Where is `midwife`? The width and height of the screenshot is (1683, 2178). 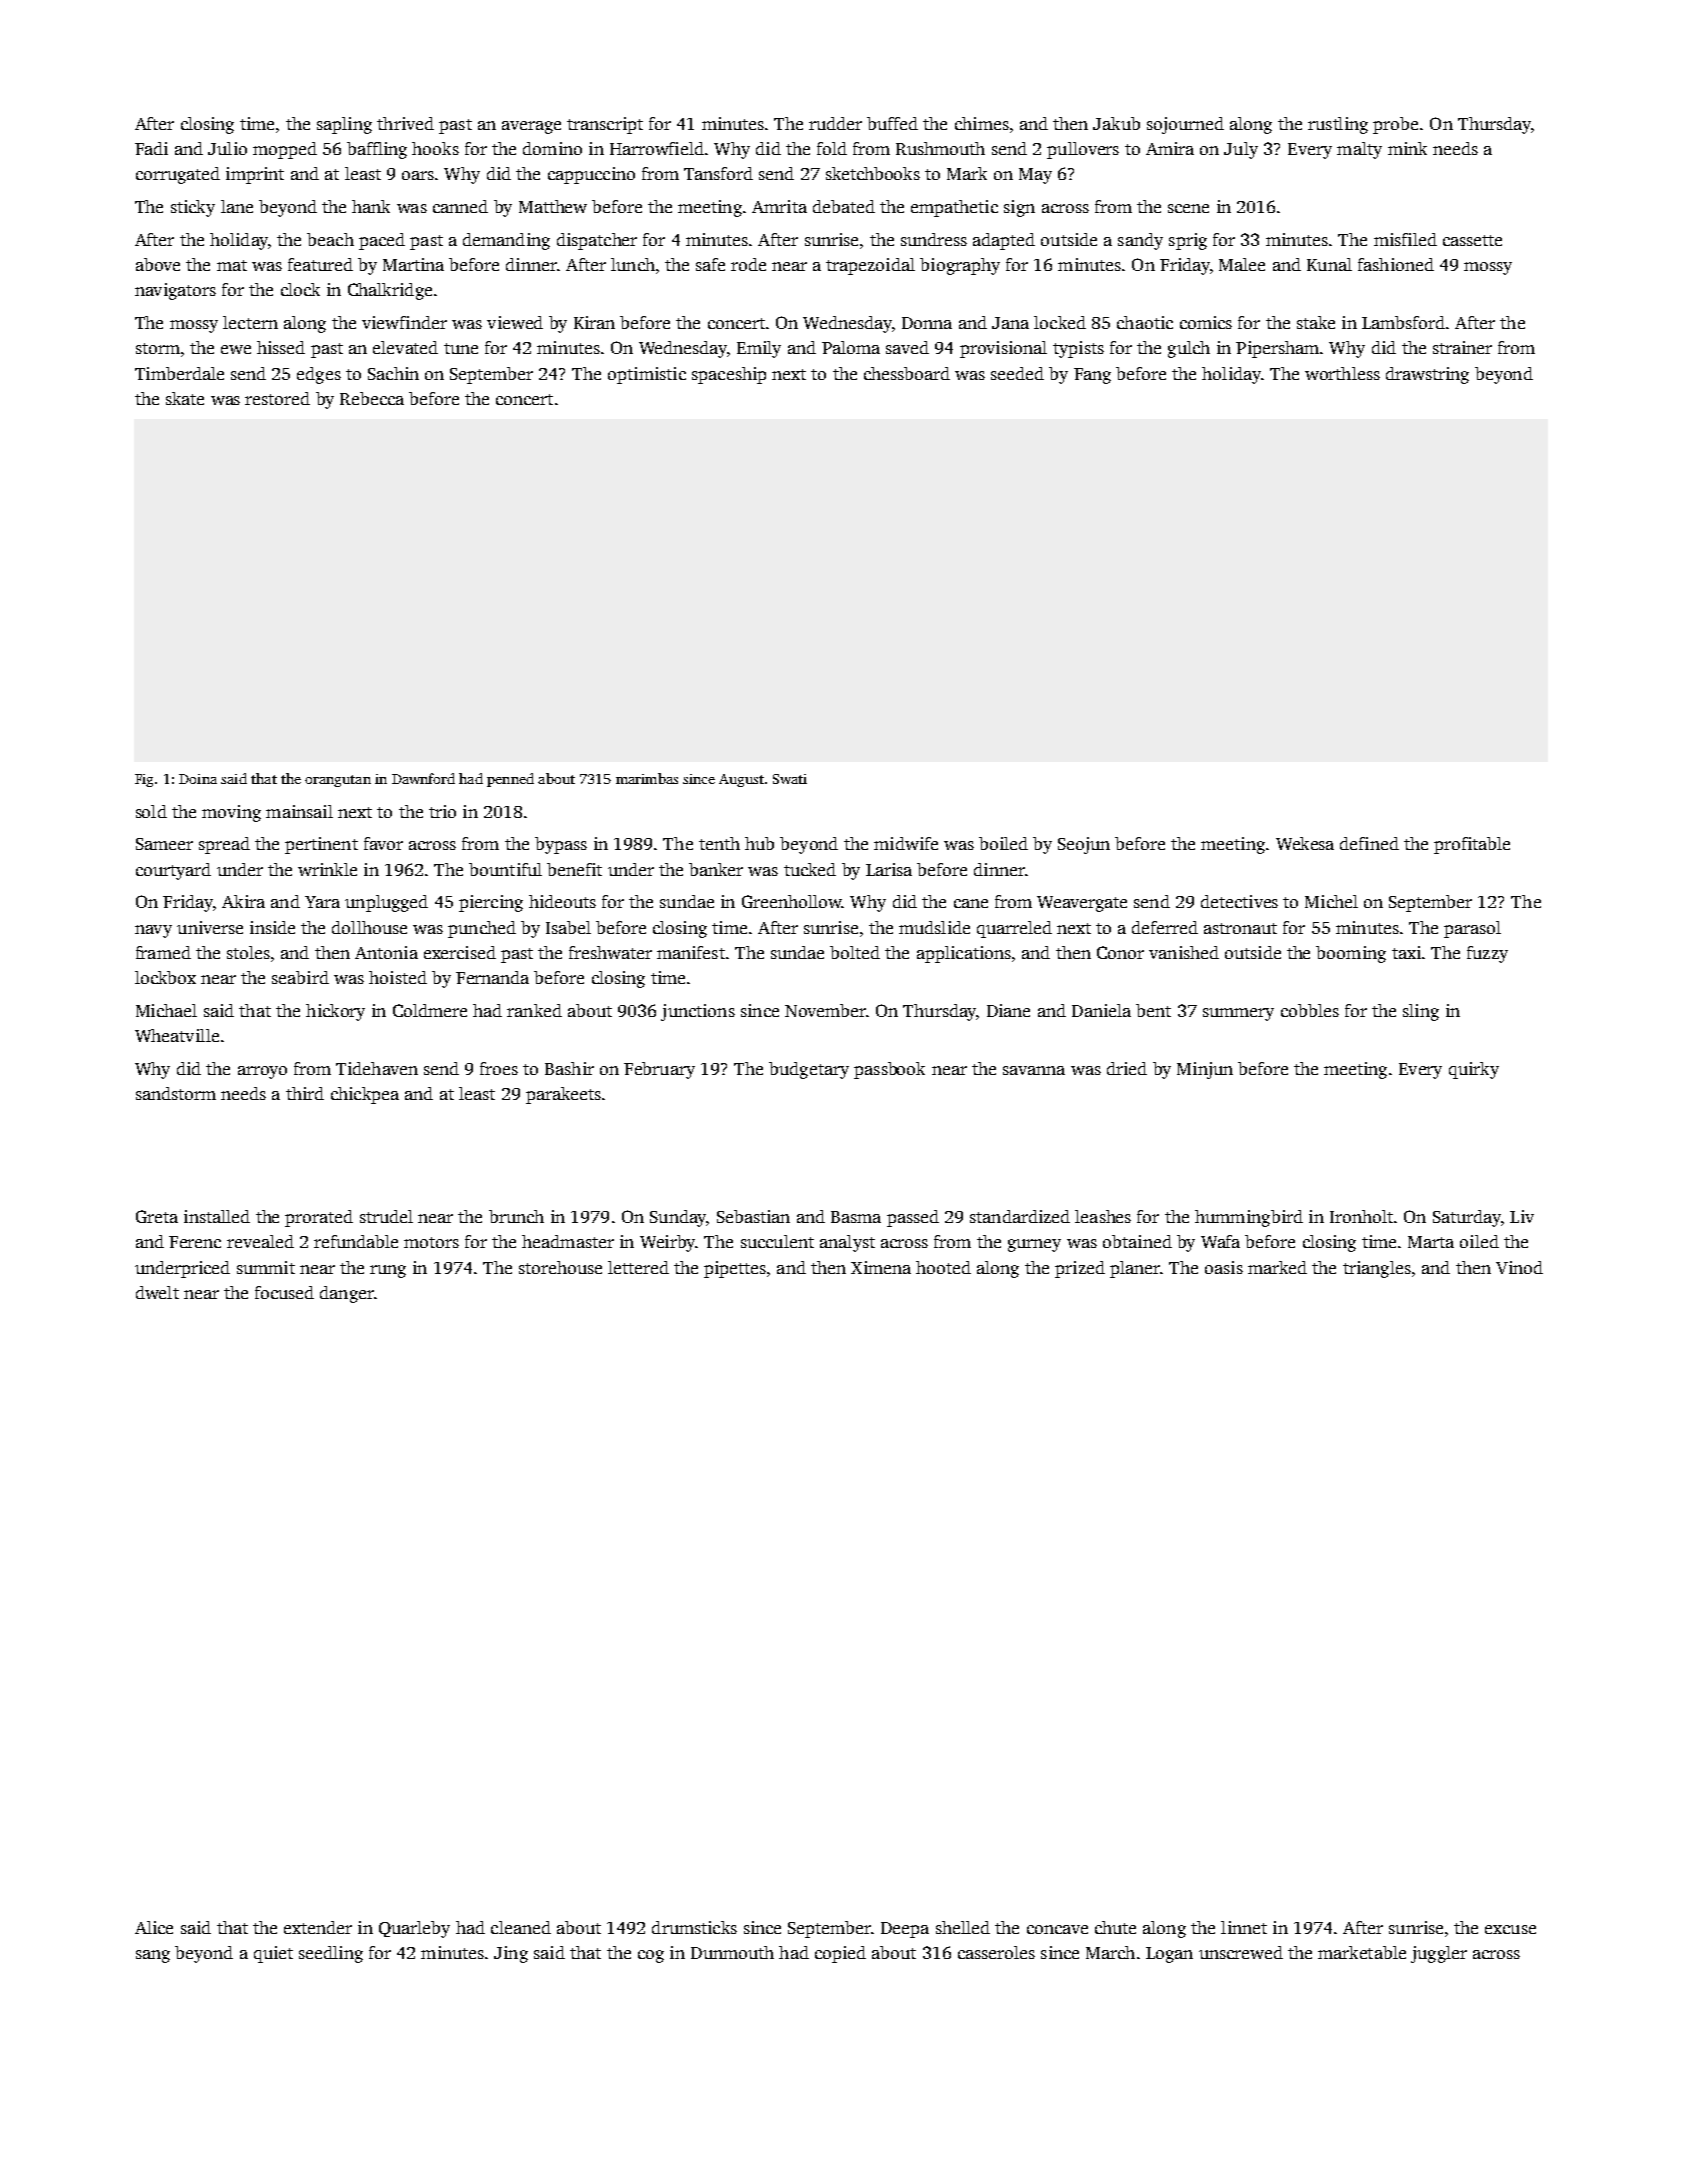 midwife is located at coordinates (906, 843).
